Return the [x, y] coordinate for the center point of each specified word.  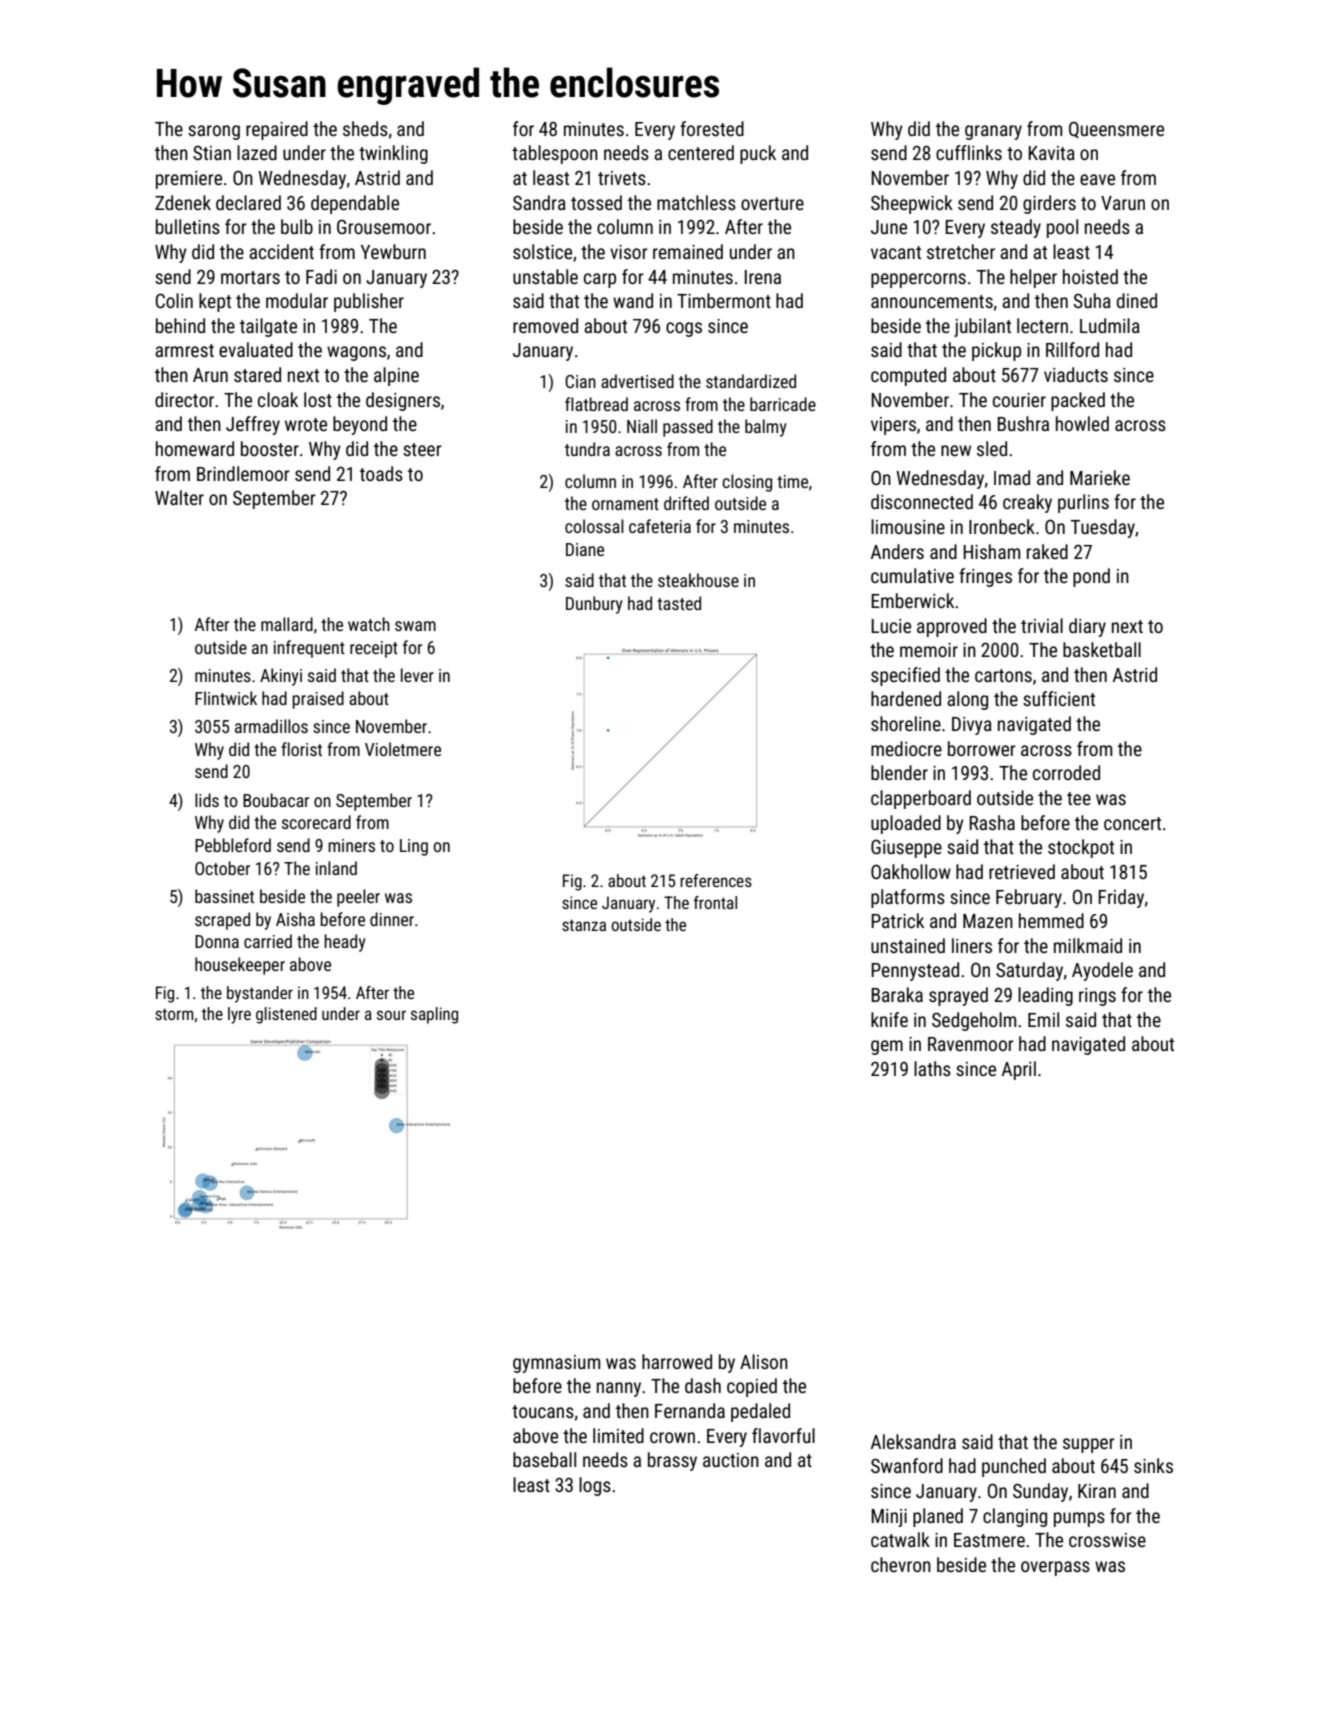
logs [595, 1486]
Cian [580, 381]
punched [1014, 1467]
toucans [543, 1411]
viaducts [1076, 374]
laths [932, 1068]
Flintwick [226, 698]
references [716, 880]
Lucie [891, 626]
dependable [355, 204]
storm [174, 1014]
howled [1082, 423]
